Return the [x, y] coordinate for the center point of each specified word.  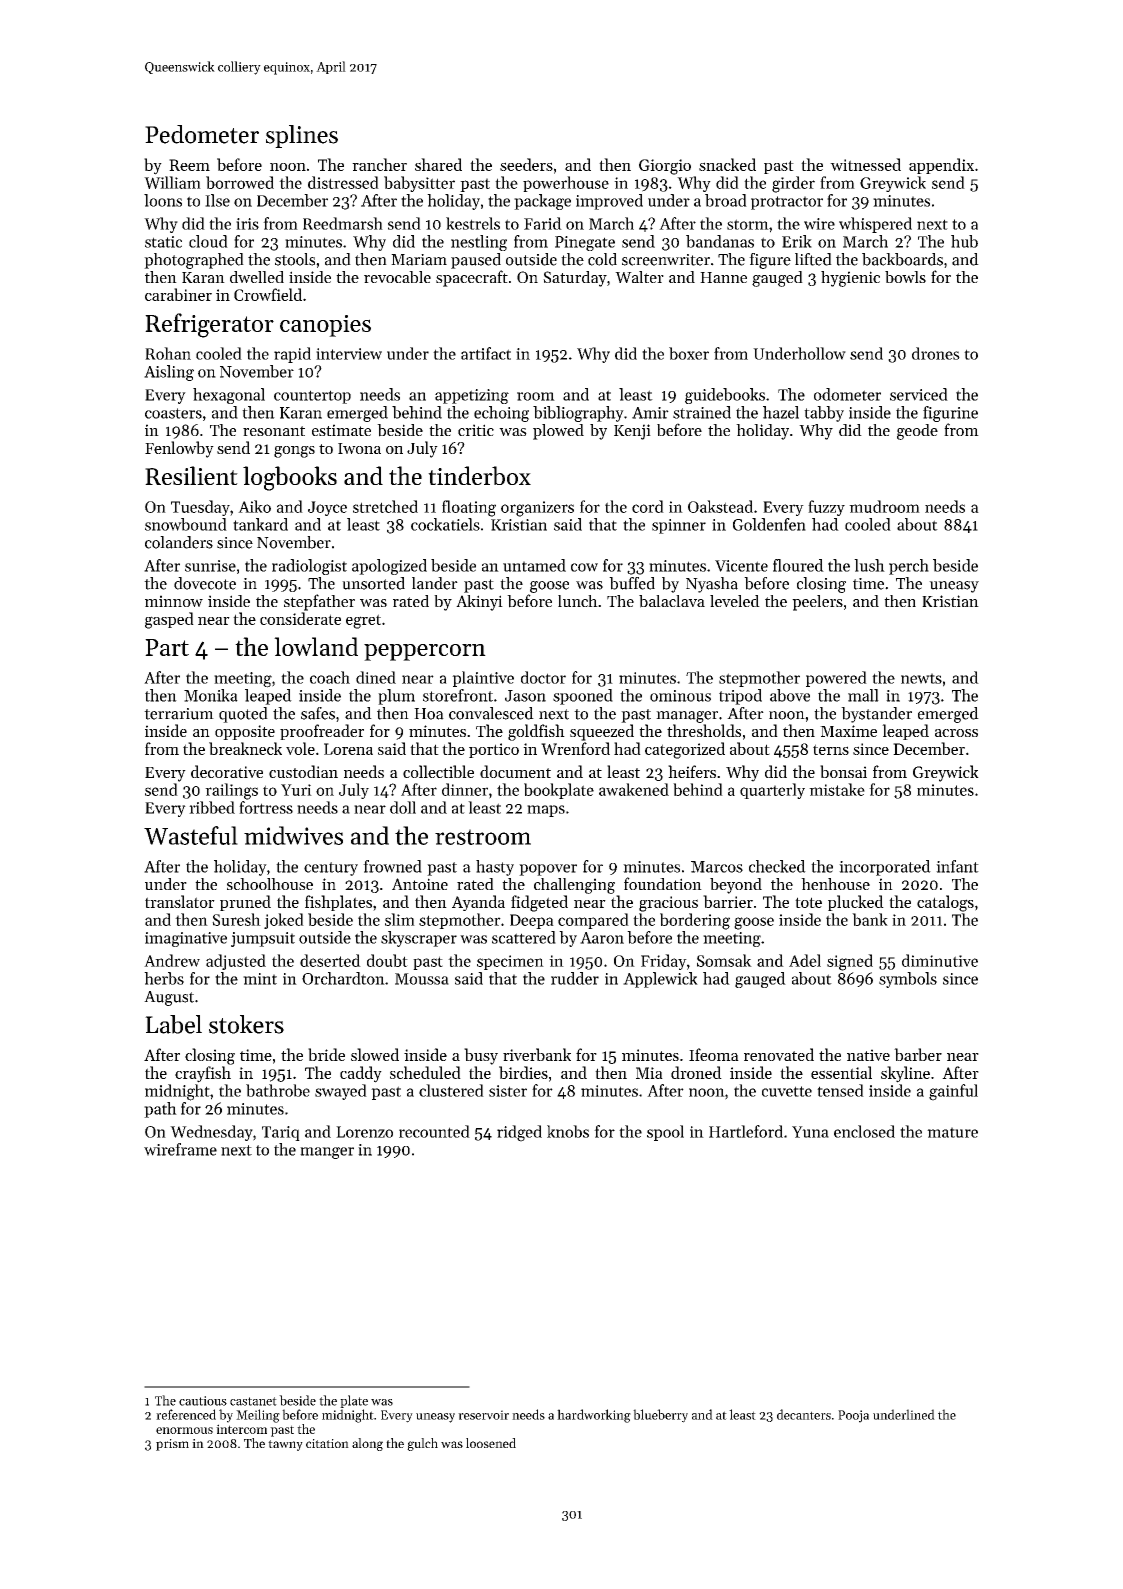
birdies [523, 1072]
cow [584, 567]
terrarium [179, 714]
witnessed [865, 164]
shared [438, 164]
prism [172, 1445]
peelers [817, 603]
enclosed [864, 1131]
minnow [174, 601]
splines [302, 136]
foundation [663, 883]
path [160, 1110]
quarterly [772, 791]
